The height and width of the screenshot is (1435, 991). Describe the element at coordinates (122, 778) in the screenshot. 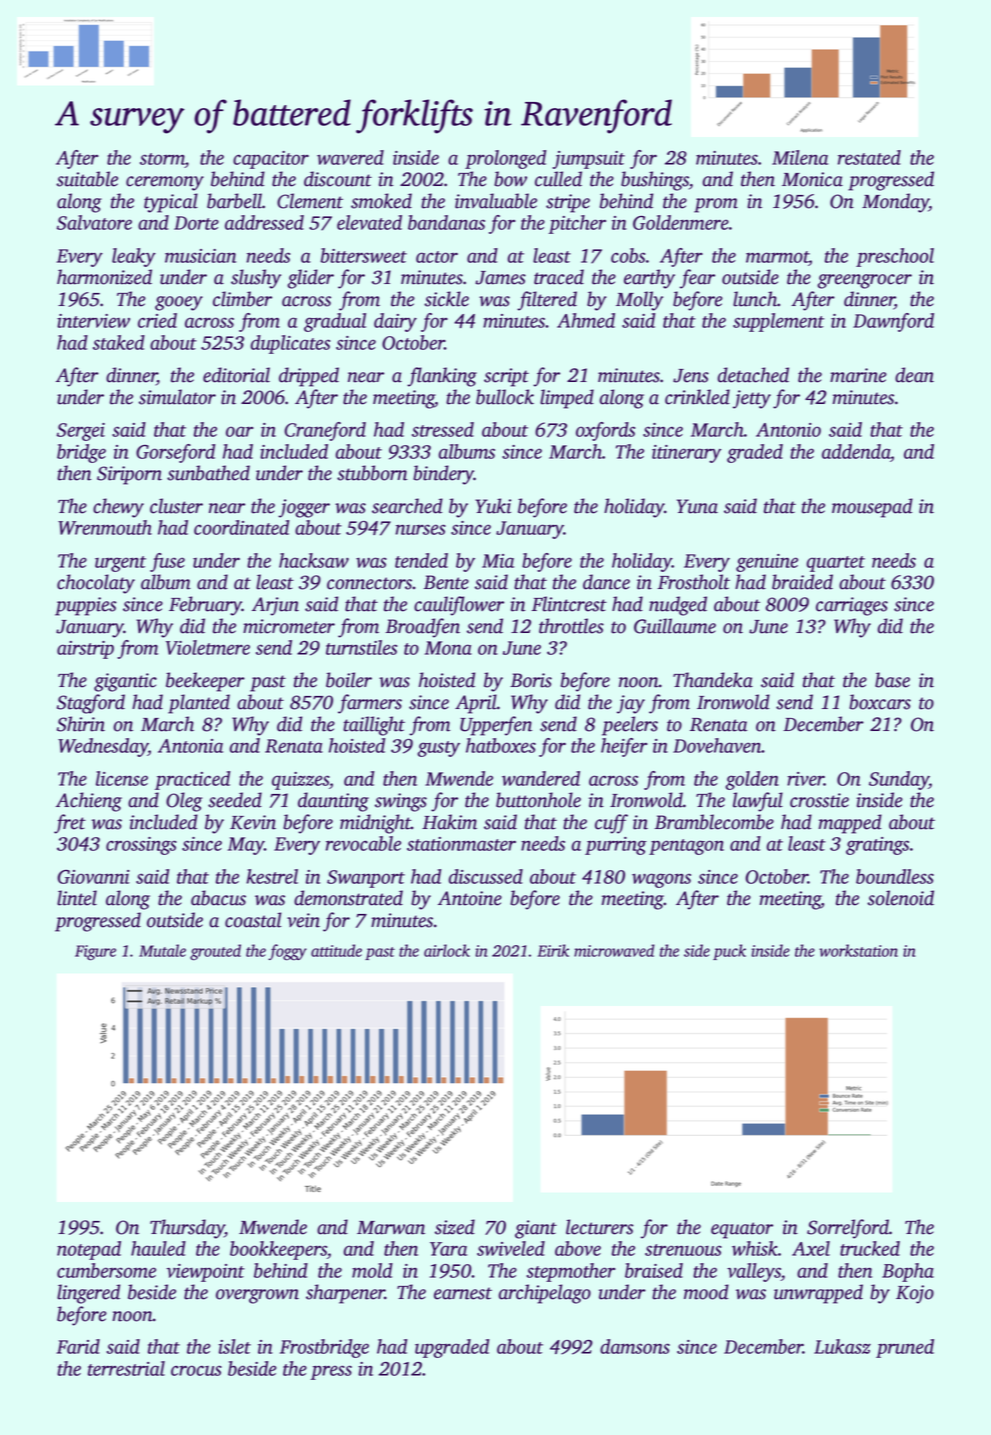

I see `license` at that location.
